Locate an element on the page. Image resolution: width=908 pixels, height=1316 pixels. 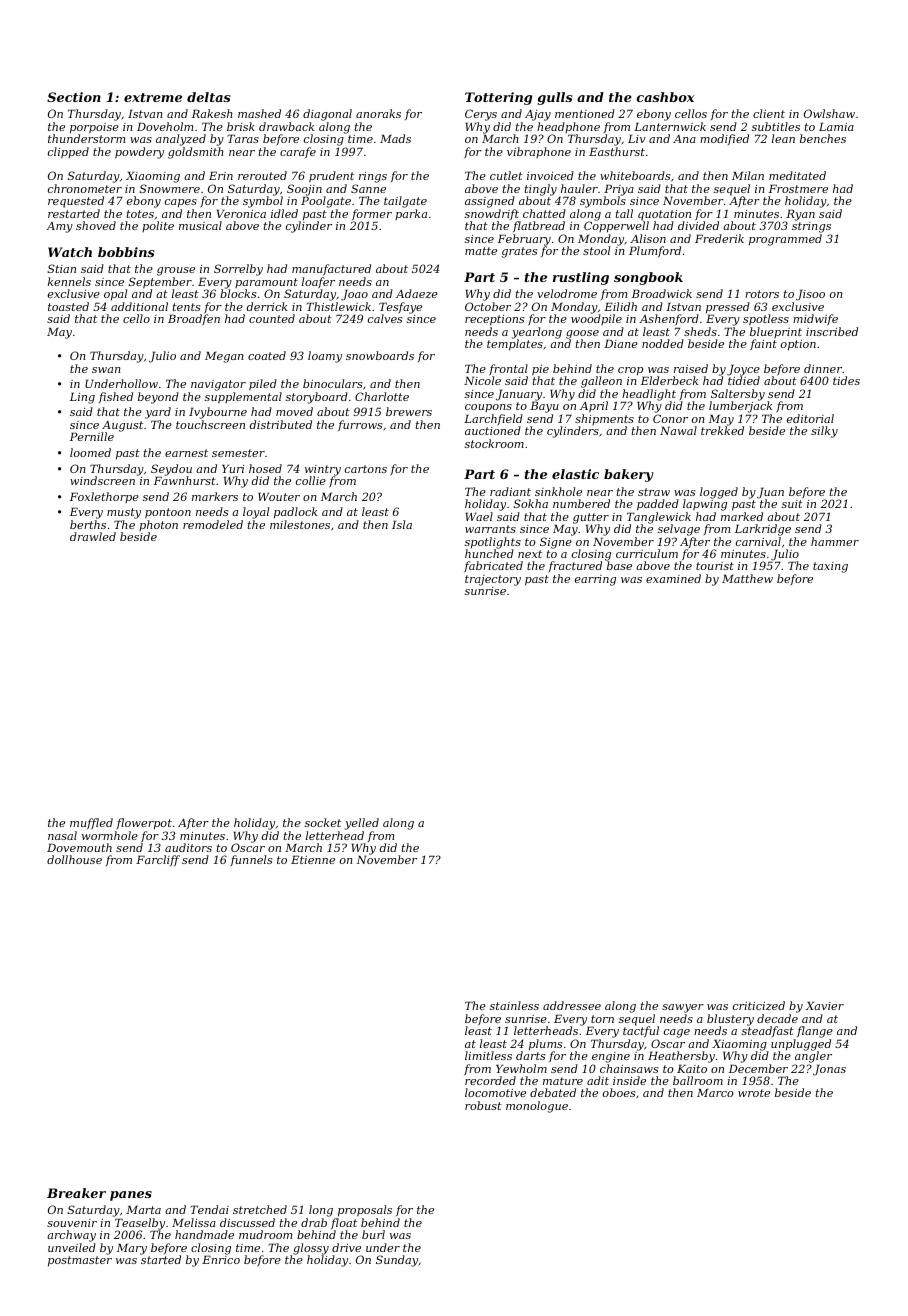
cashbox is located at coordinates (665, 97).
